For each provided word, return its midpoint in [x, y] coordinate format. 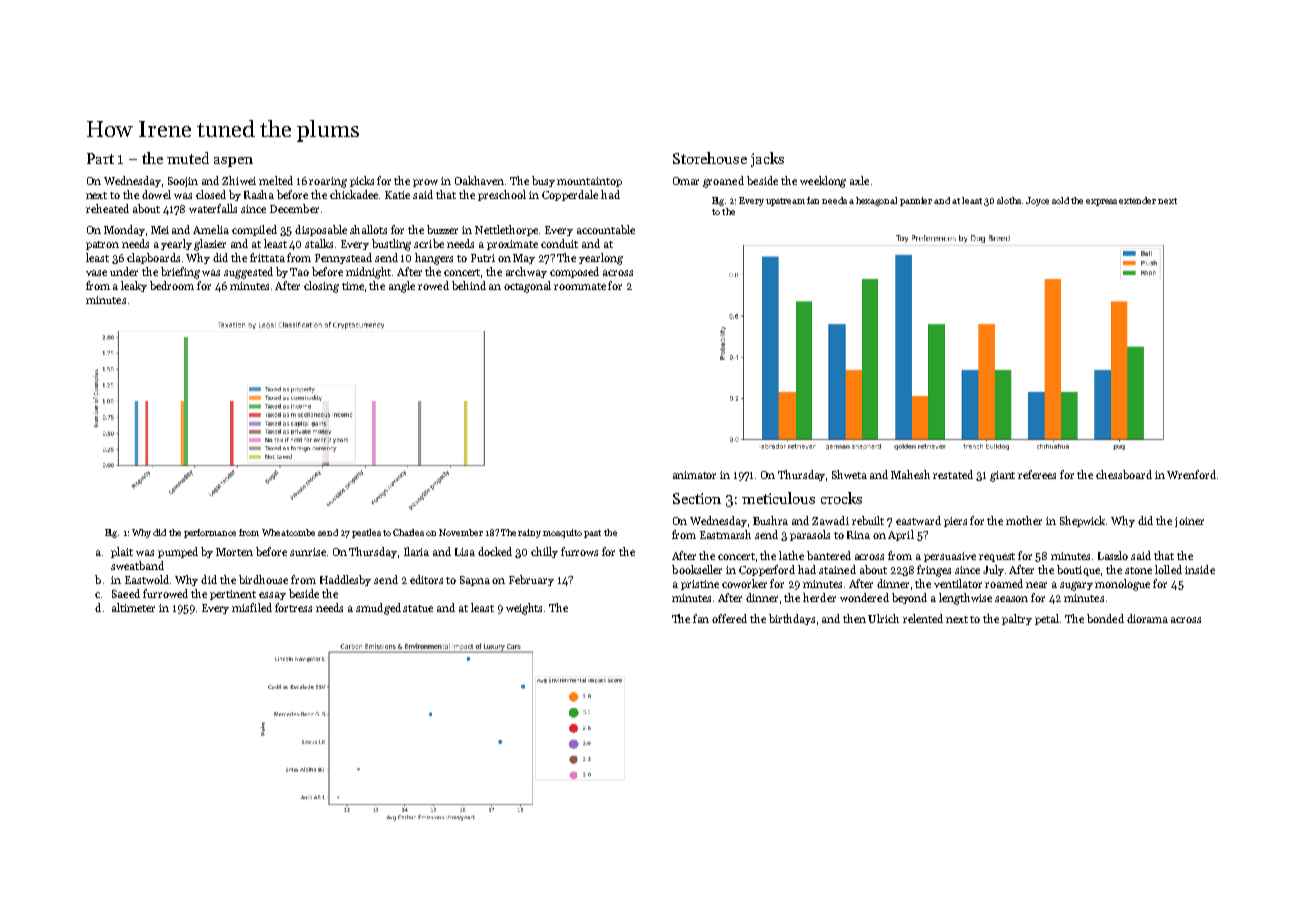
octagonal [527, 287]
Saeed [126, 593]
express [1101, 202]
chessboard [1124, 474]
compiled [254, 230]
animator [694, 475]
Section [697, 498]
